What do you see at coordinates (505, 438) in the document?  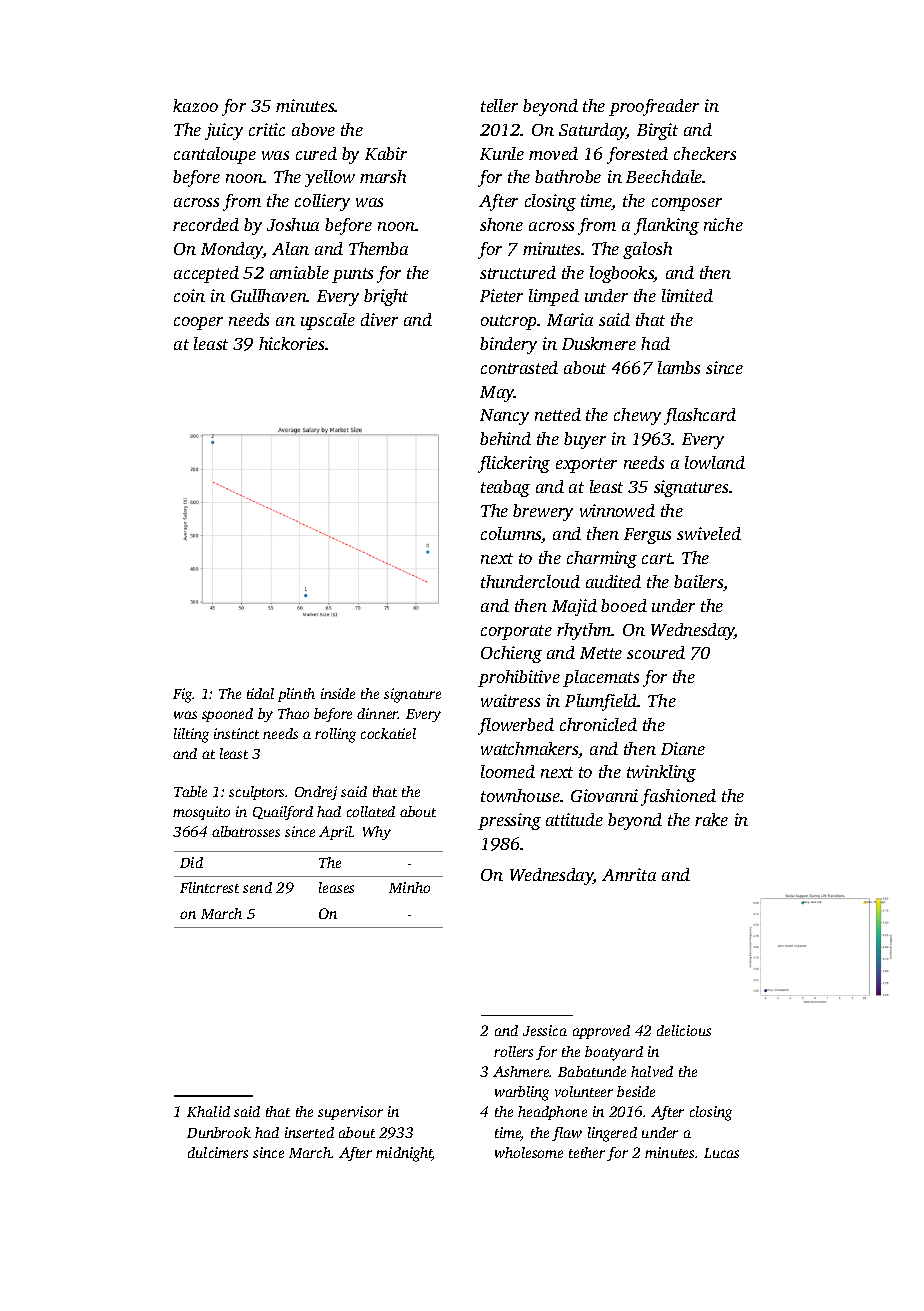 I see `behind` at bounding box center [505, 438].
